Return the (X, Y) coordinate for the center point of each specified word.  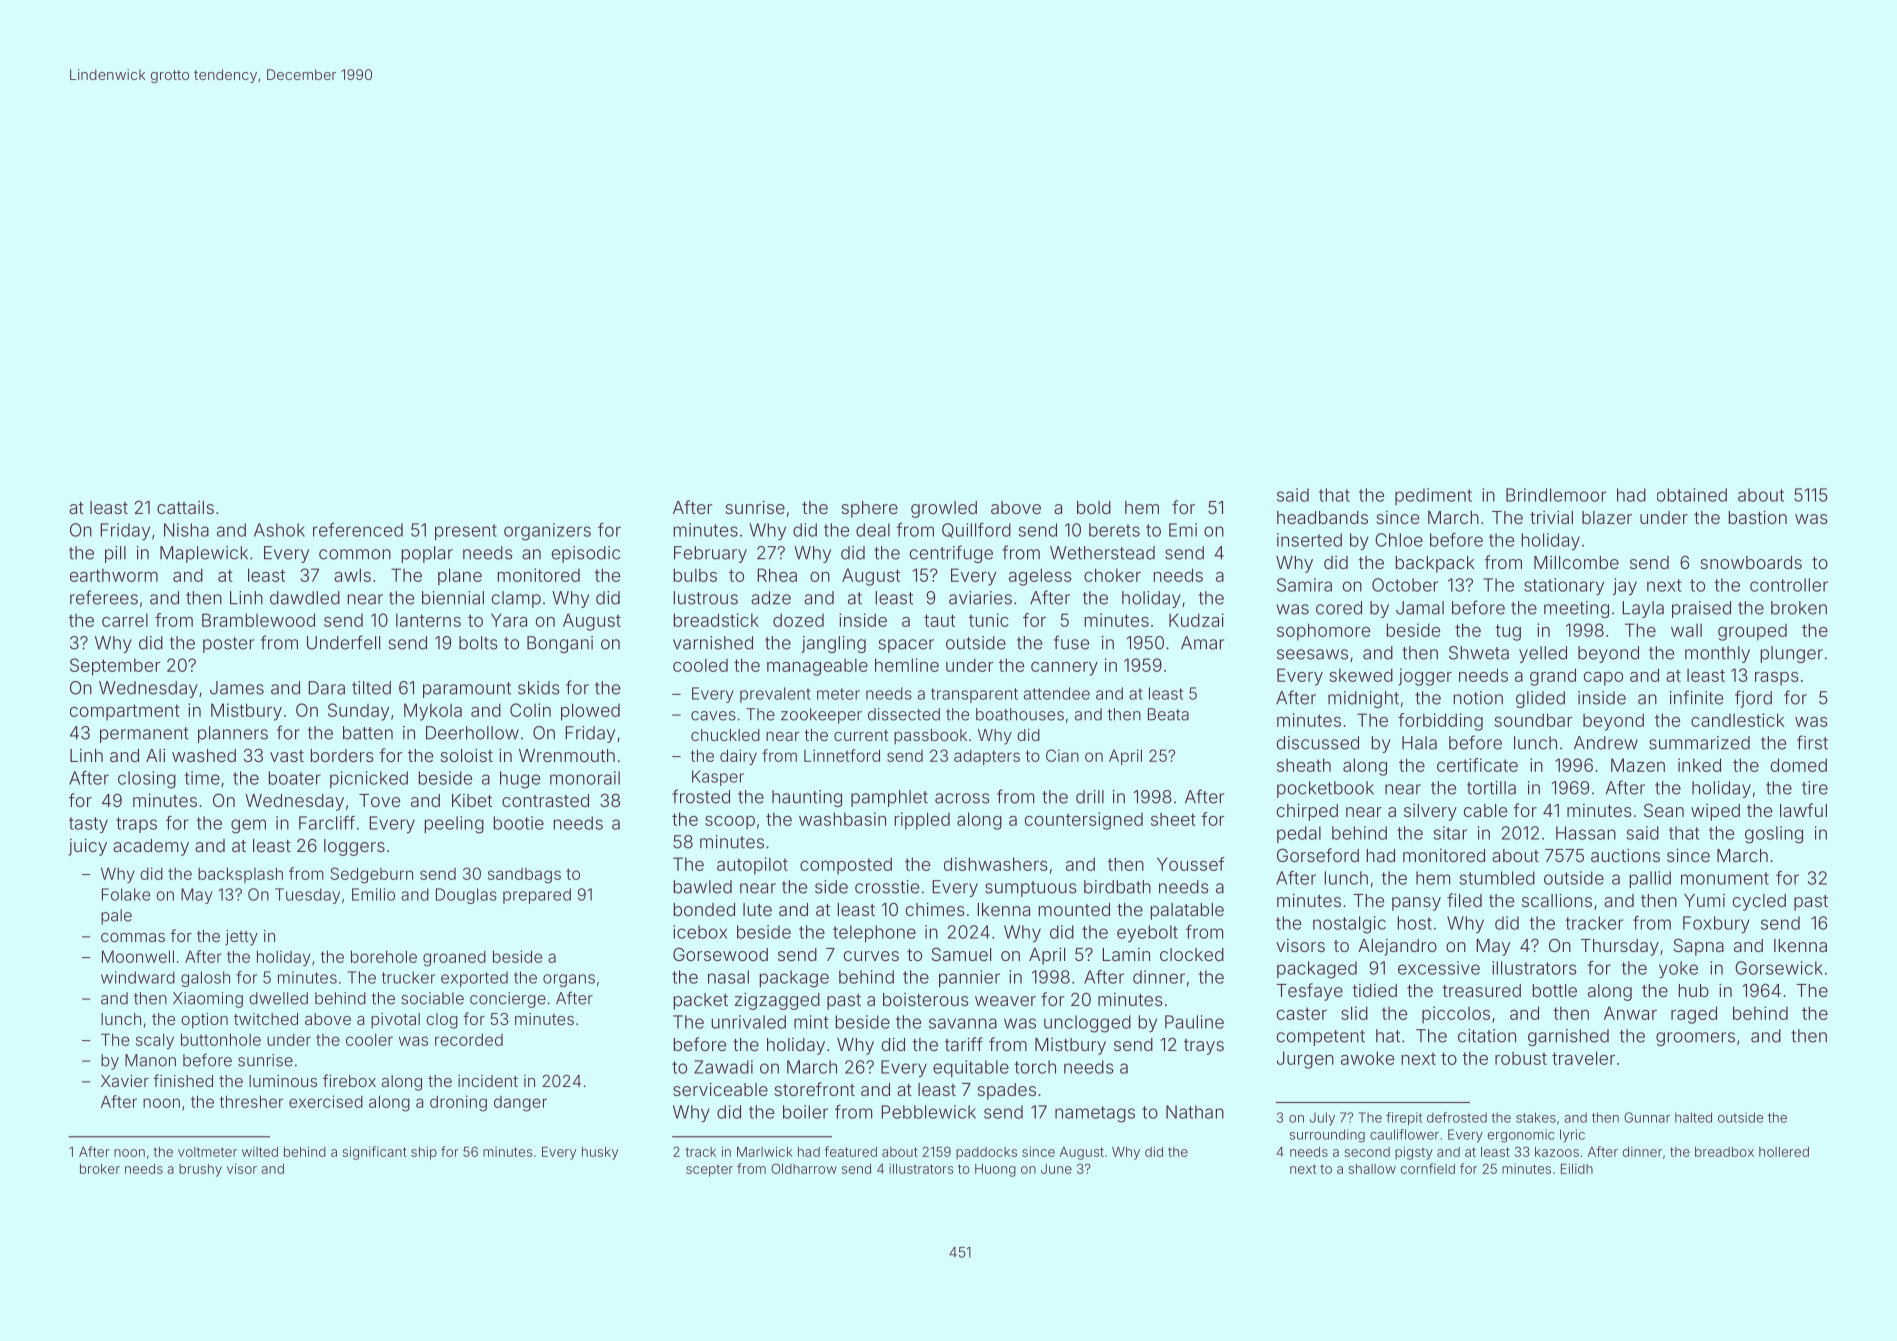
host (1414, 923)
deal (873, 530)
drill (1090, 797)
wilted (260, 1152)
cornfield (1428, 1168)
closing (147, 780)
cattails (185, 507)
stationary (1564, 586)
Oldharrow (804, 1168)
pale (116, 917)
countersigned (1084, 821)
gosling (1774, 835)
